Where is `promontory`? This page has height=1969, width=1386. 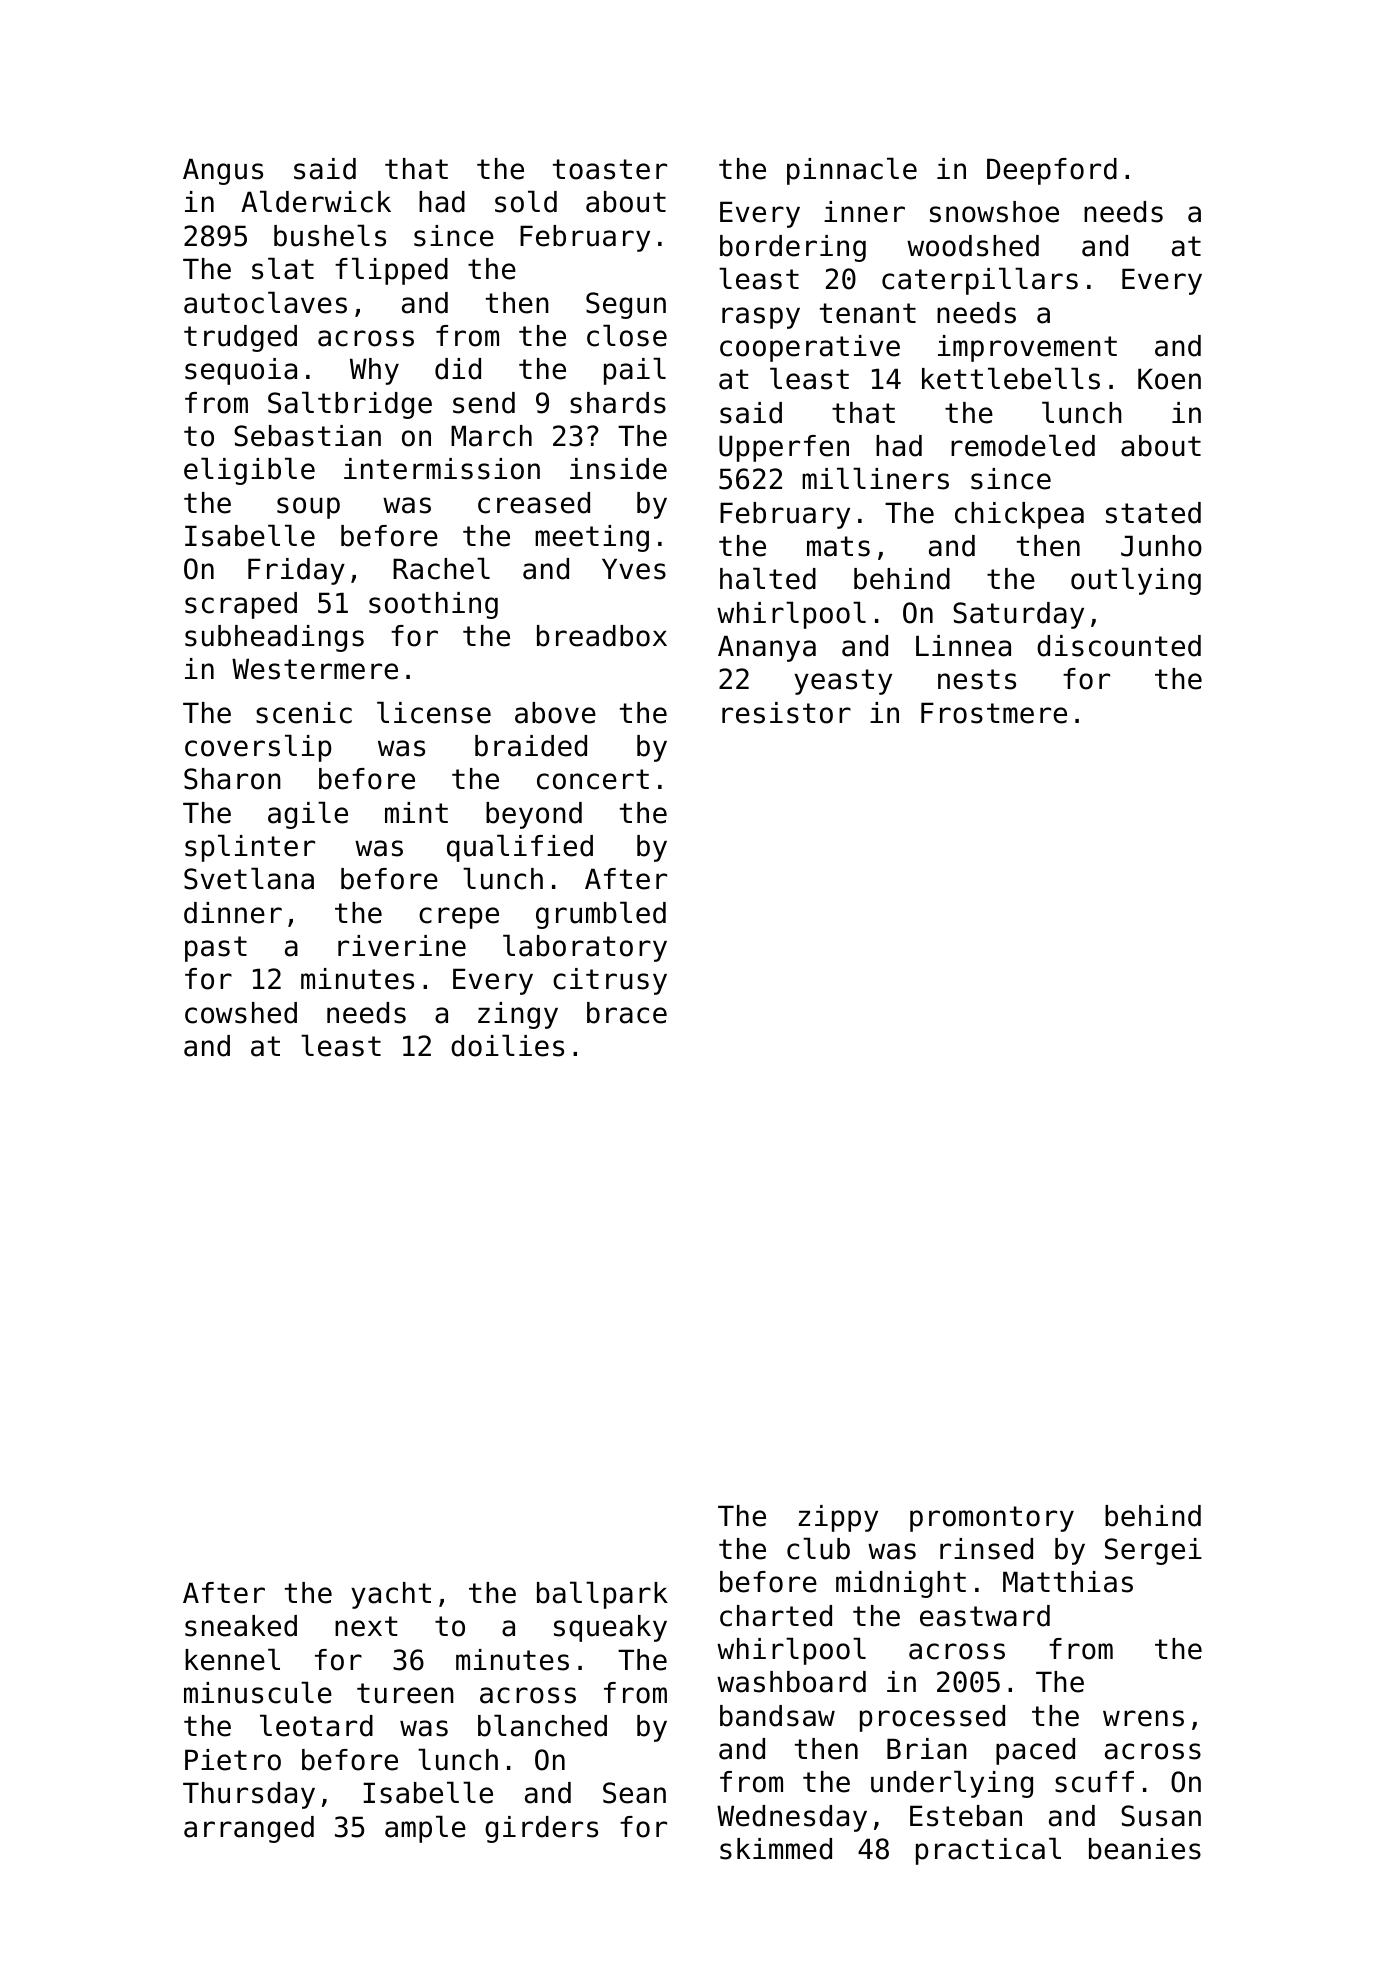
promontory is located at coordinates (992, 1519).
